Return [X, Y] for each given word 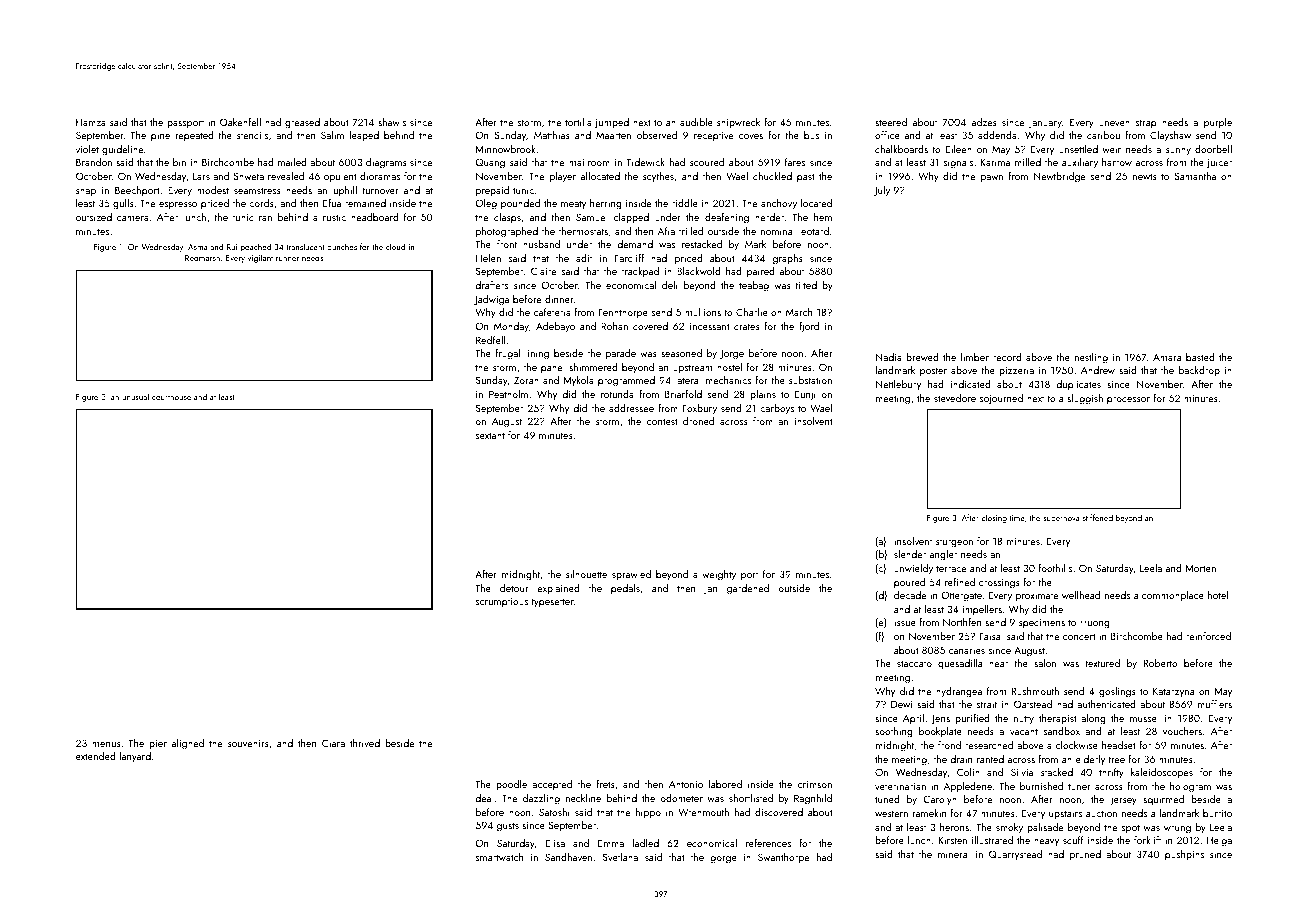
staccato [914, 663]
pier [158, 744]
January [1045, 123]
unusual [135, 396]
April [913, 719]
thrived [365, 743]
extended [96, 756]
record [1007, 357]
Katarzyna [1173, 692]
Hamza [91, 122]
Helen [488, 258]
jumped [612, 123]
